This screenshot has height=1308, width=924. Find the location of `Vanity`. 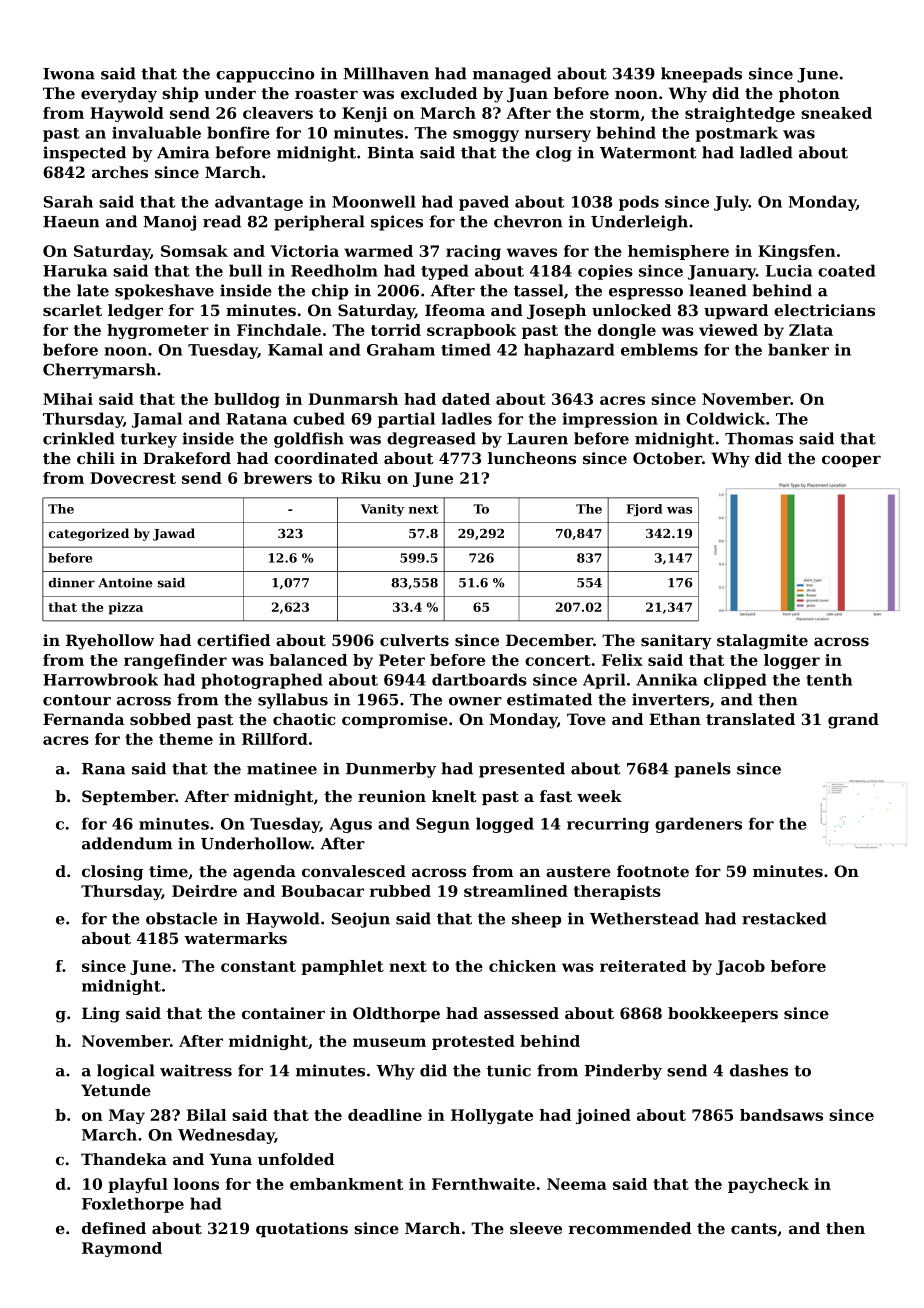

Vanity is located at coordinates (382, 510).
